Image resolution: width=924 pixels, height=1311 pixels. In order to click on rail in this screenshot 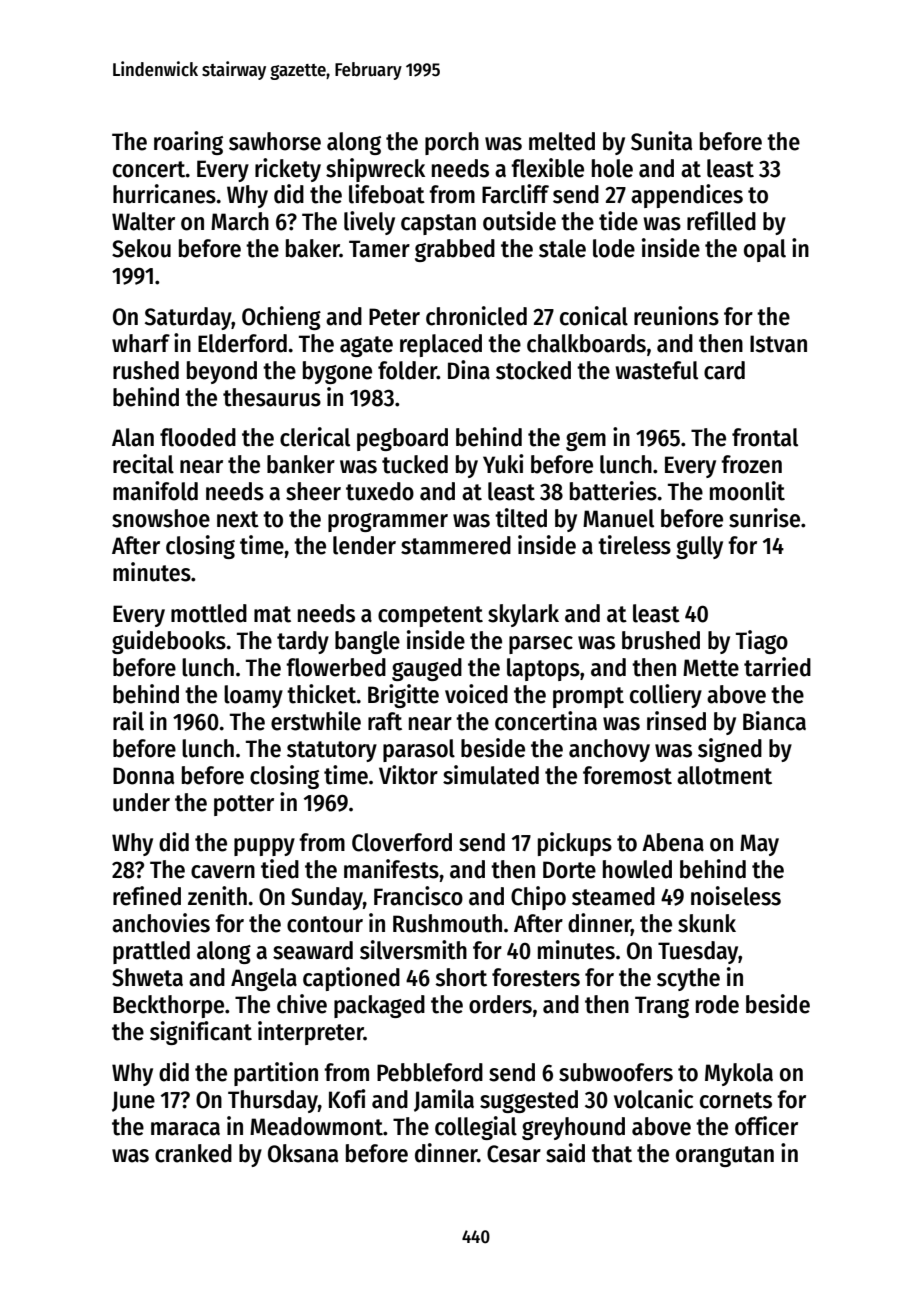, I will do `click(128, 721)`.
